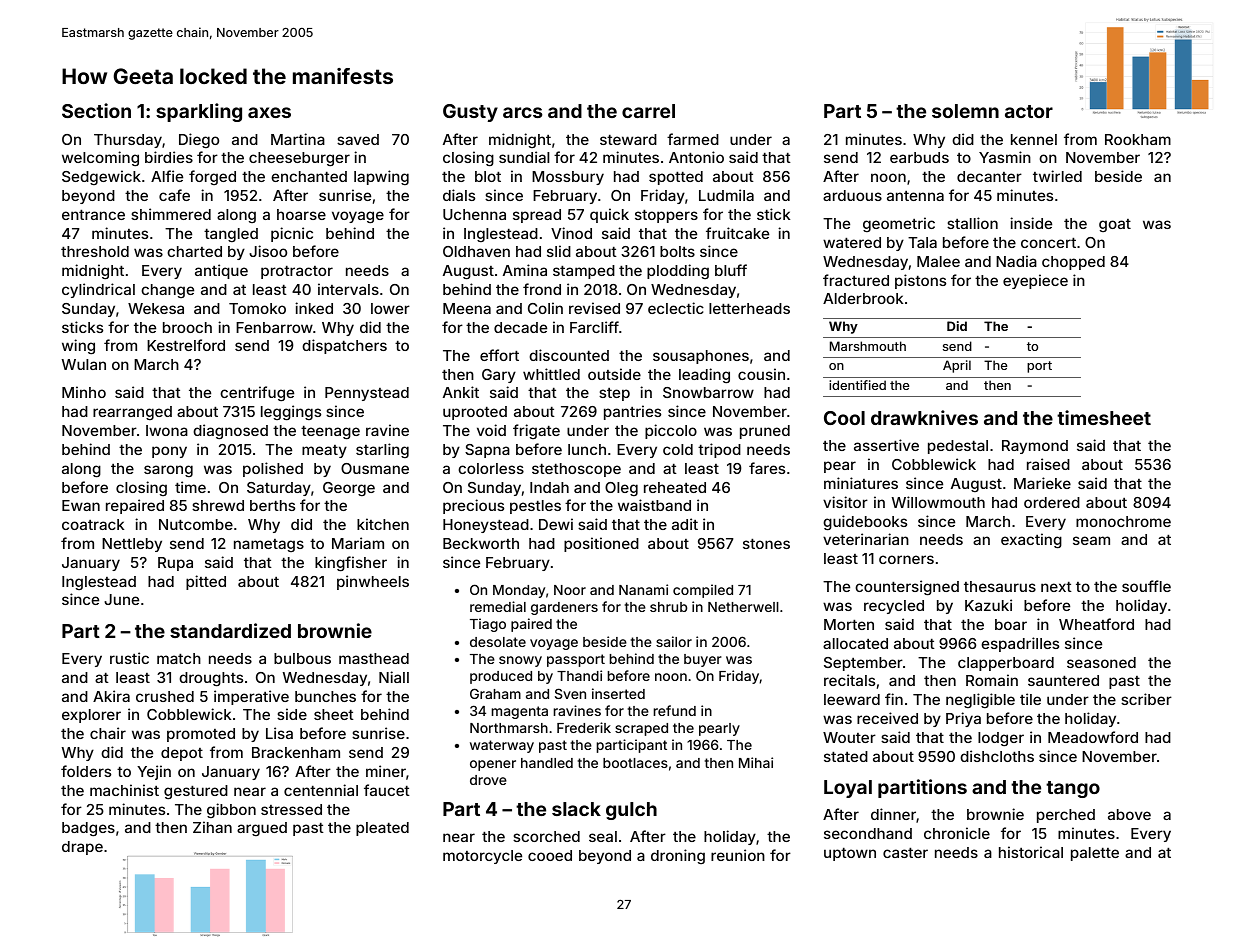  I want to click on standardized, so click(230, 630).
